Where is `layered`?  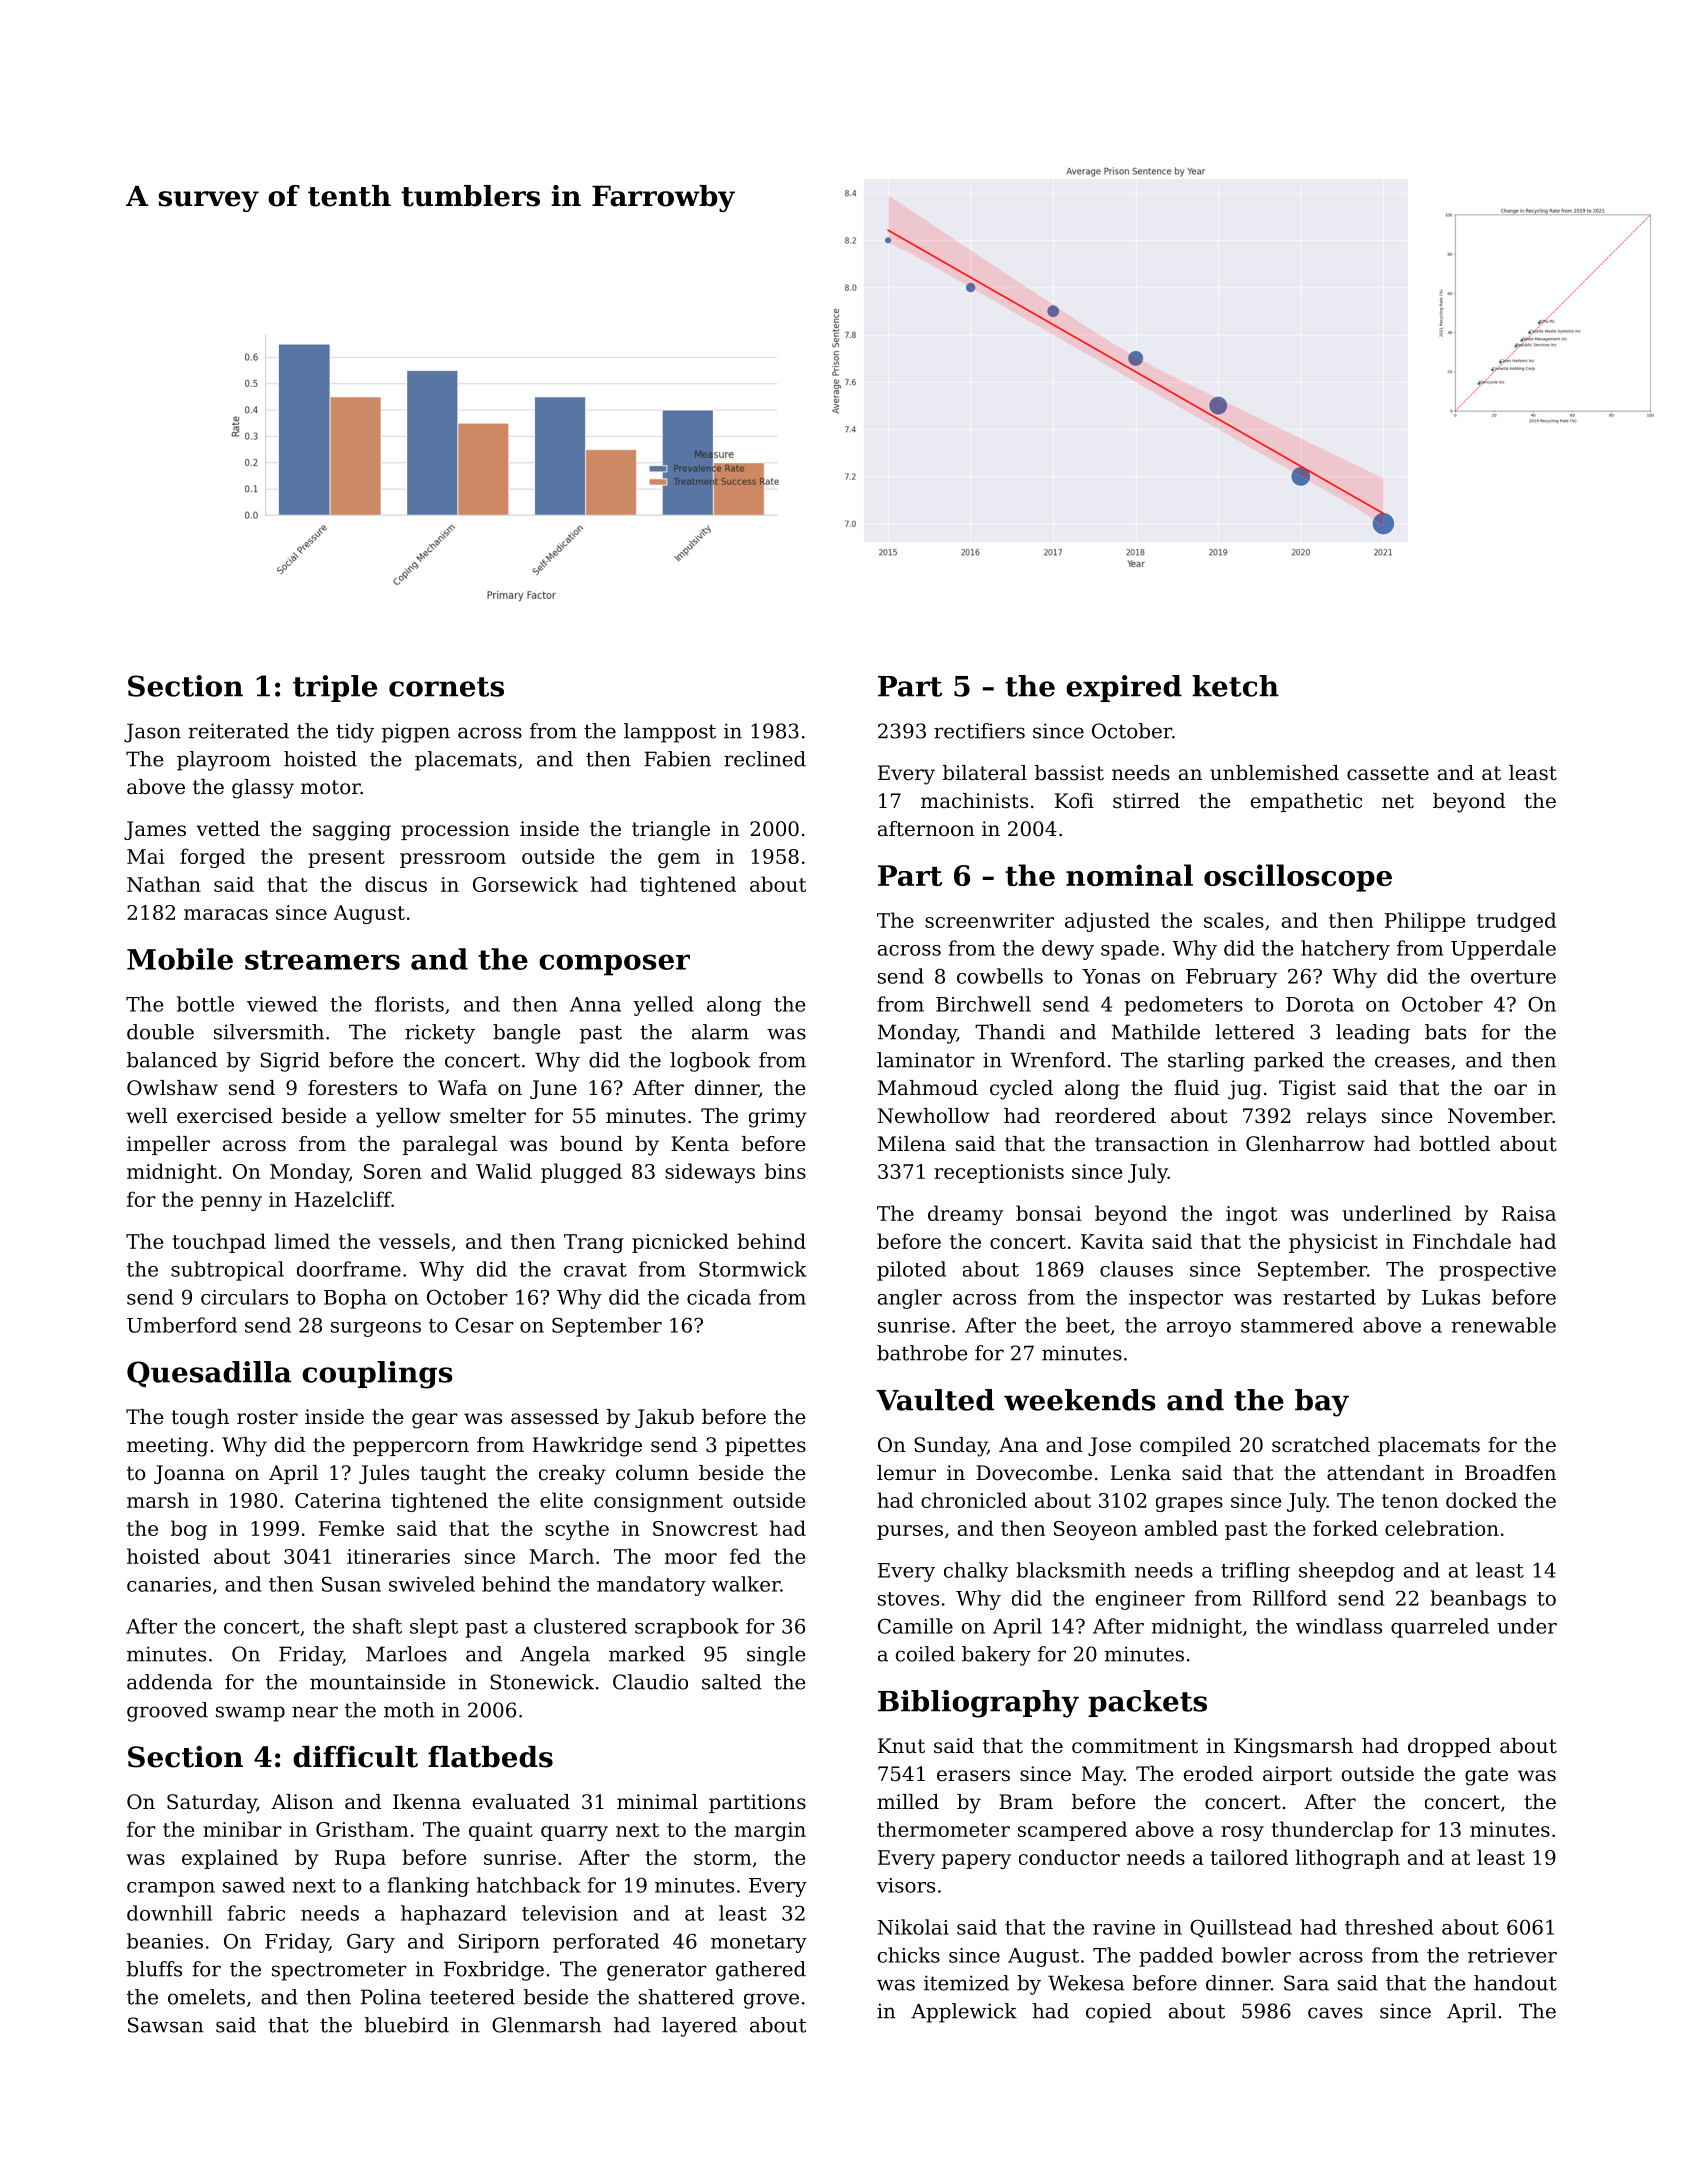
layered is located at coordinates (699, 2027).
